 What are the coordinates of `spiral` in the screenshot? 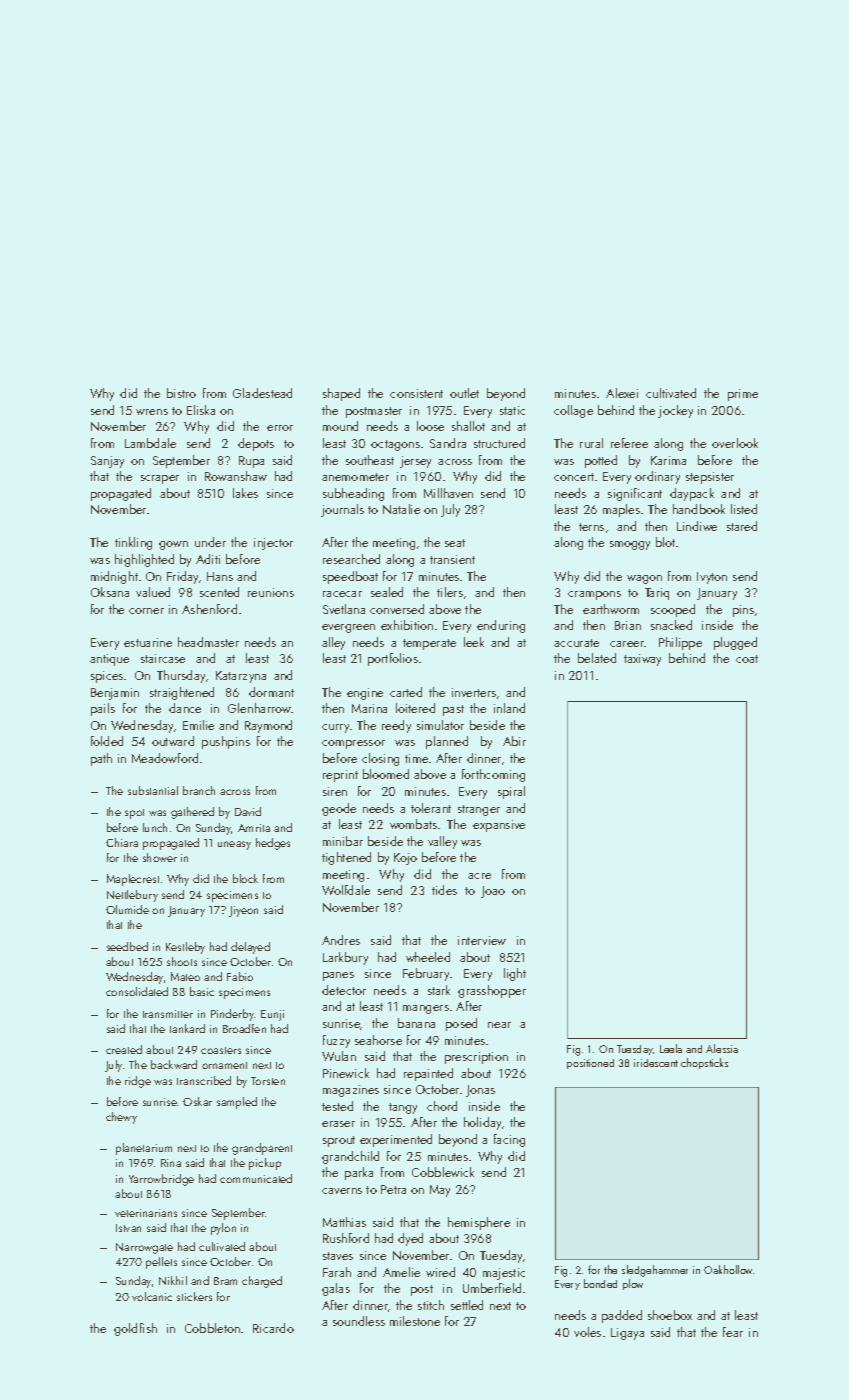 It's located at (511, 792).
